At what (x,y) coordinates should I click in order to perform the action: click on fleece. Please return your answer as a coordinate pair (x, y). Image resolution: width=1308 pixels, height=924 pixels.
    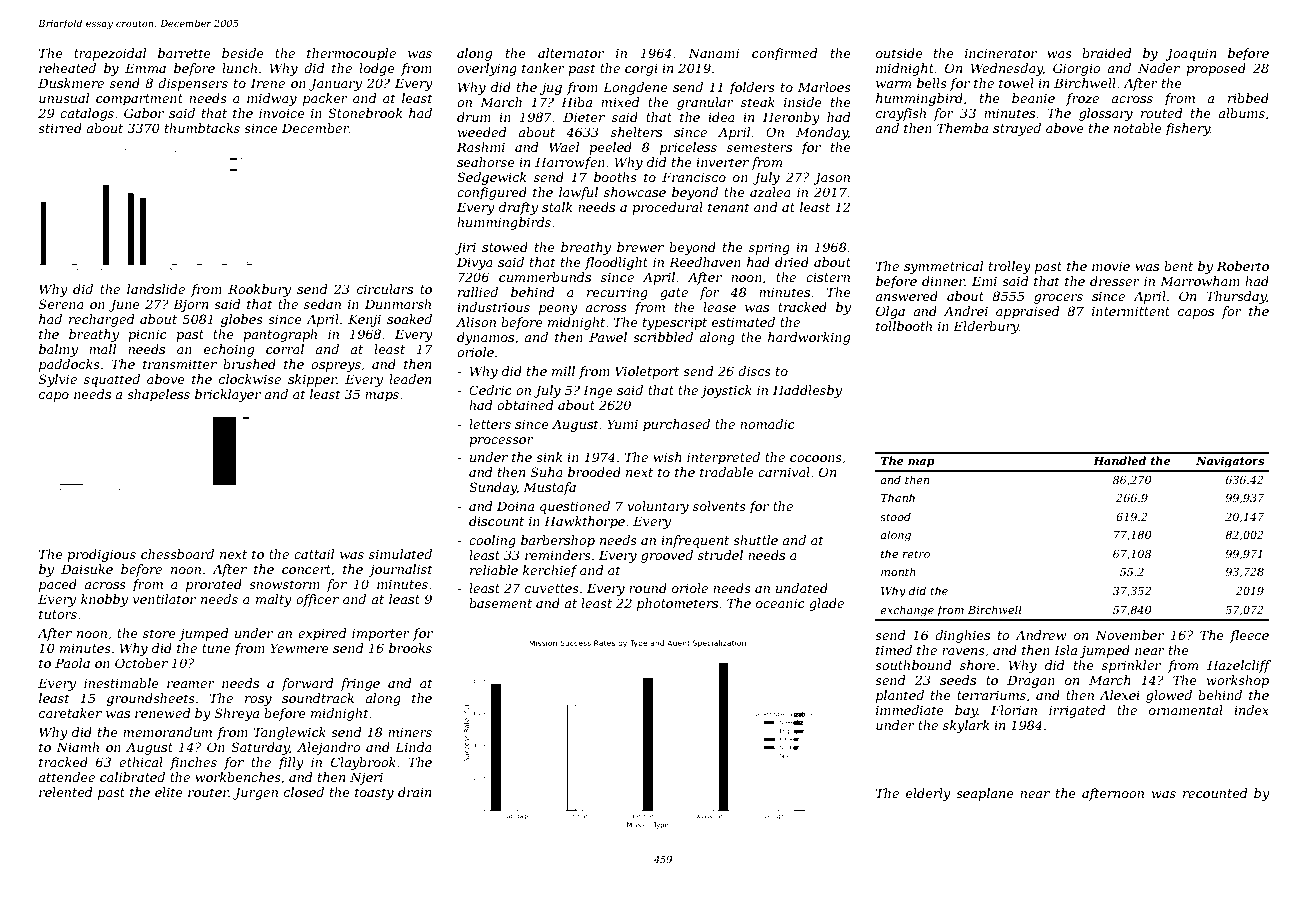
    Looking at the image, I should click on (1249, 636).
